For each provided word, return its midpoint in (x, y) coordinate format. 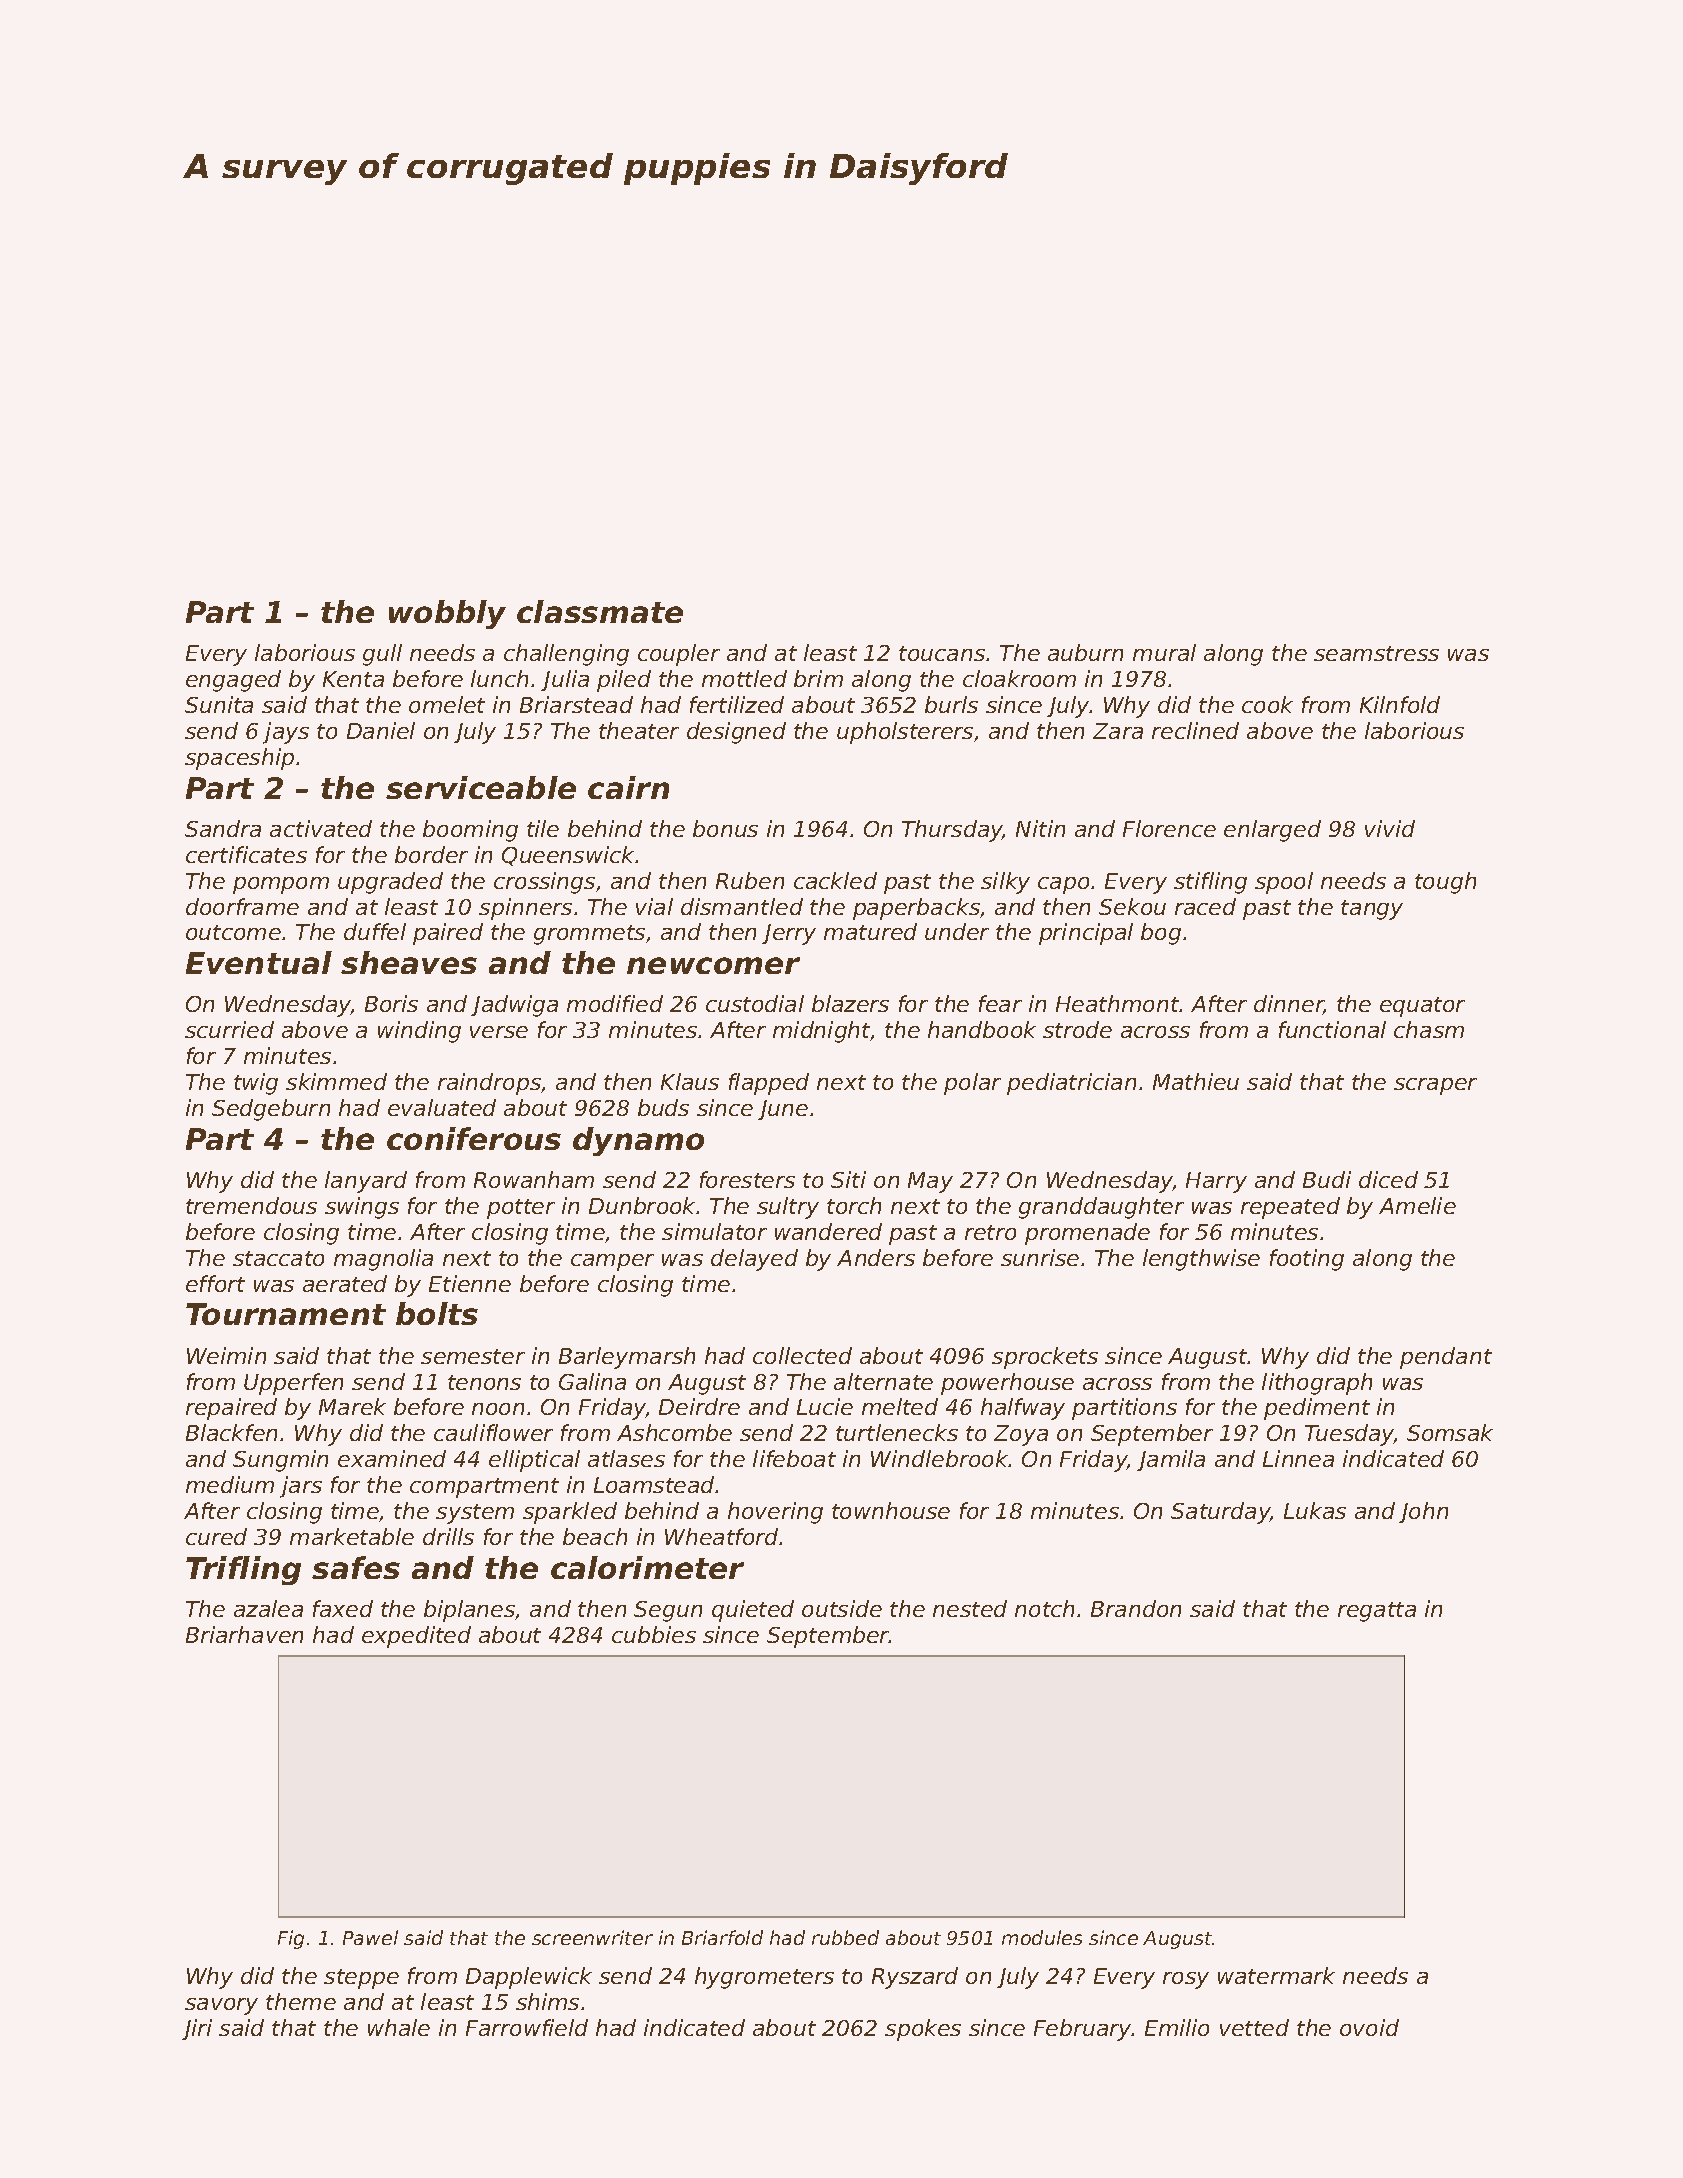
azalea (268, 1608)
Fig (291, 1939)
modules (1042, 1937)
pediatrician (1071, 1084)
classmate (600, 611)
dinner (1289, 1005)
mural (1164, 652)
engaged (233, 681)
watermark (1276, 1975)
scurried (229, 1029)
